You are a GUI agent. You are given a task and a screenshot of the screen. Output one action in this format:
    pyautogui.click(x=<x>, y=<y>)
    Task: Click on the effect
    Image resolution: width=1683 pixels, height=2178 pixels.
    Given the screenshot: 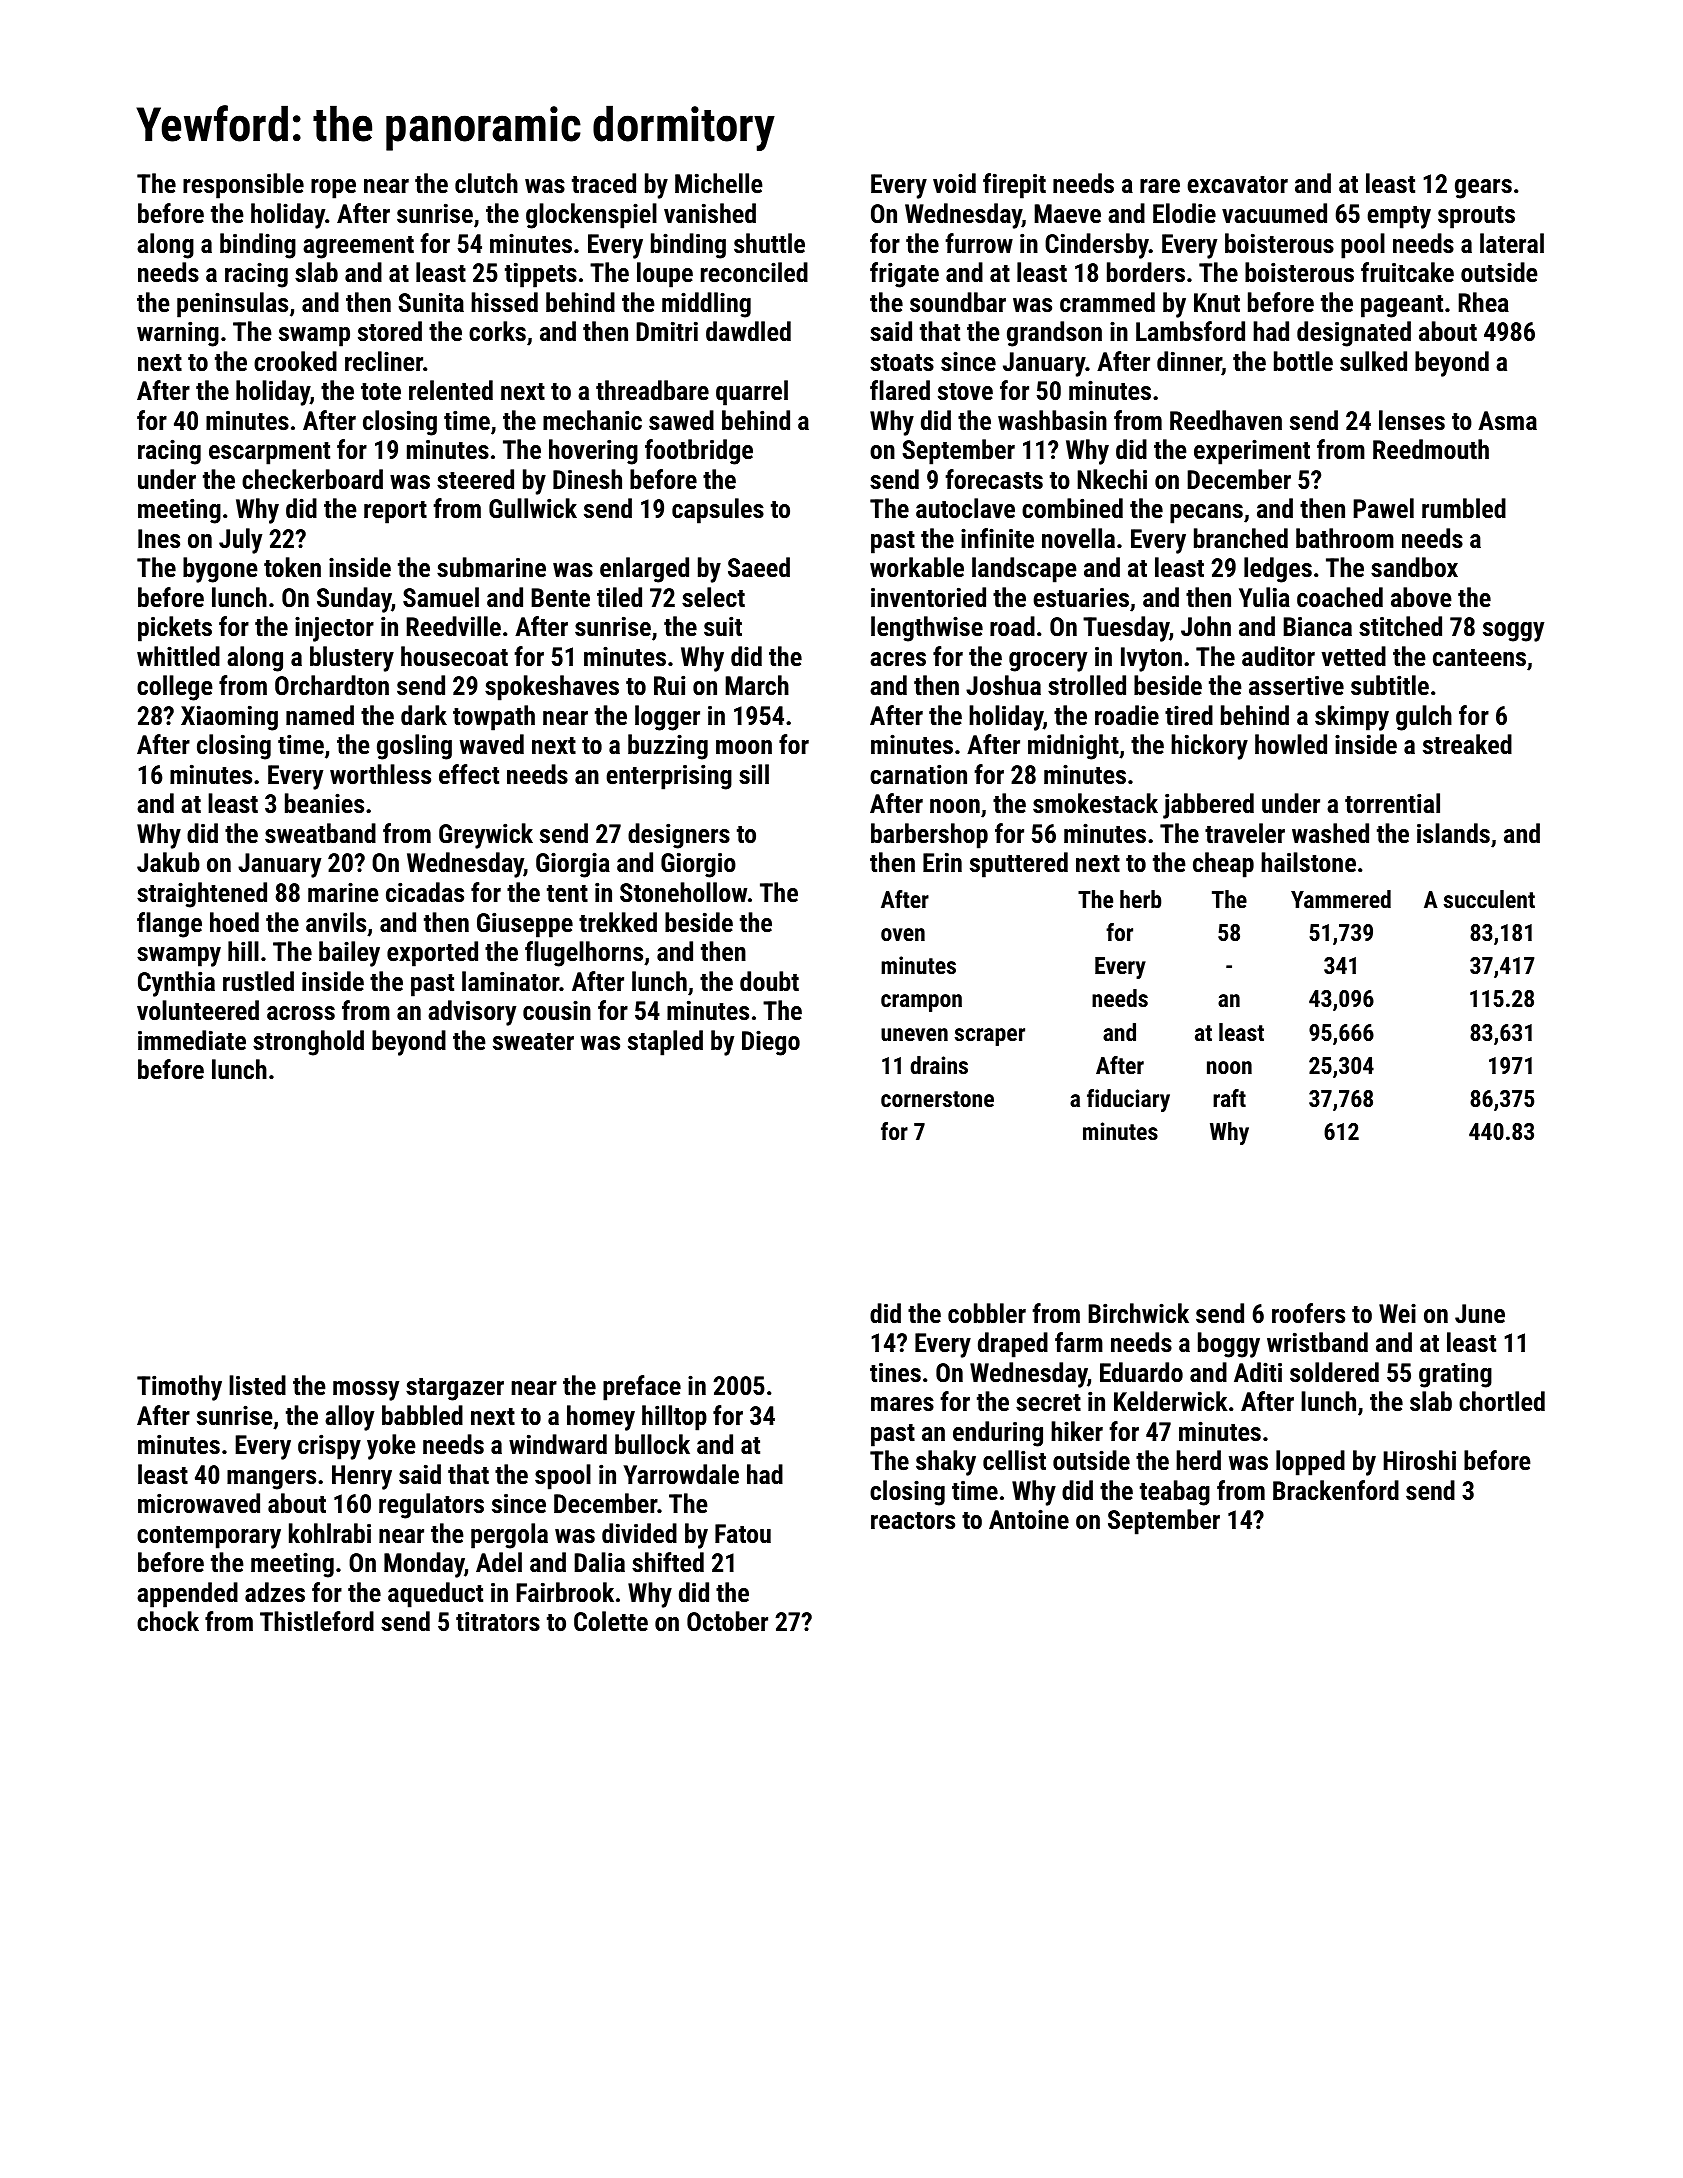 What is the action you would take?
    pyautogui.click(x=469, y=774)
